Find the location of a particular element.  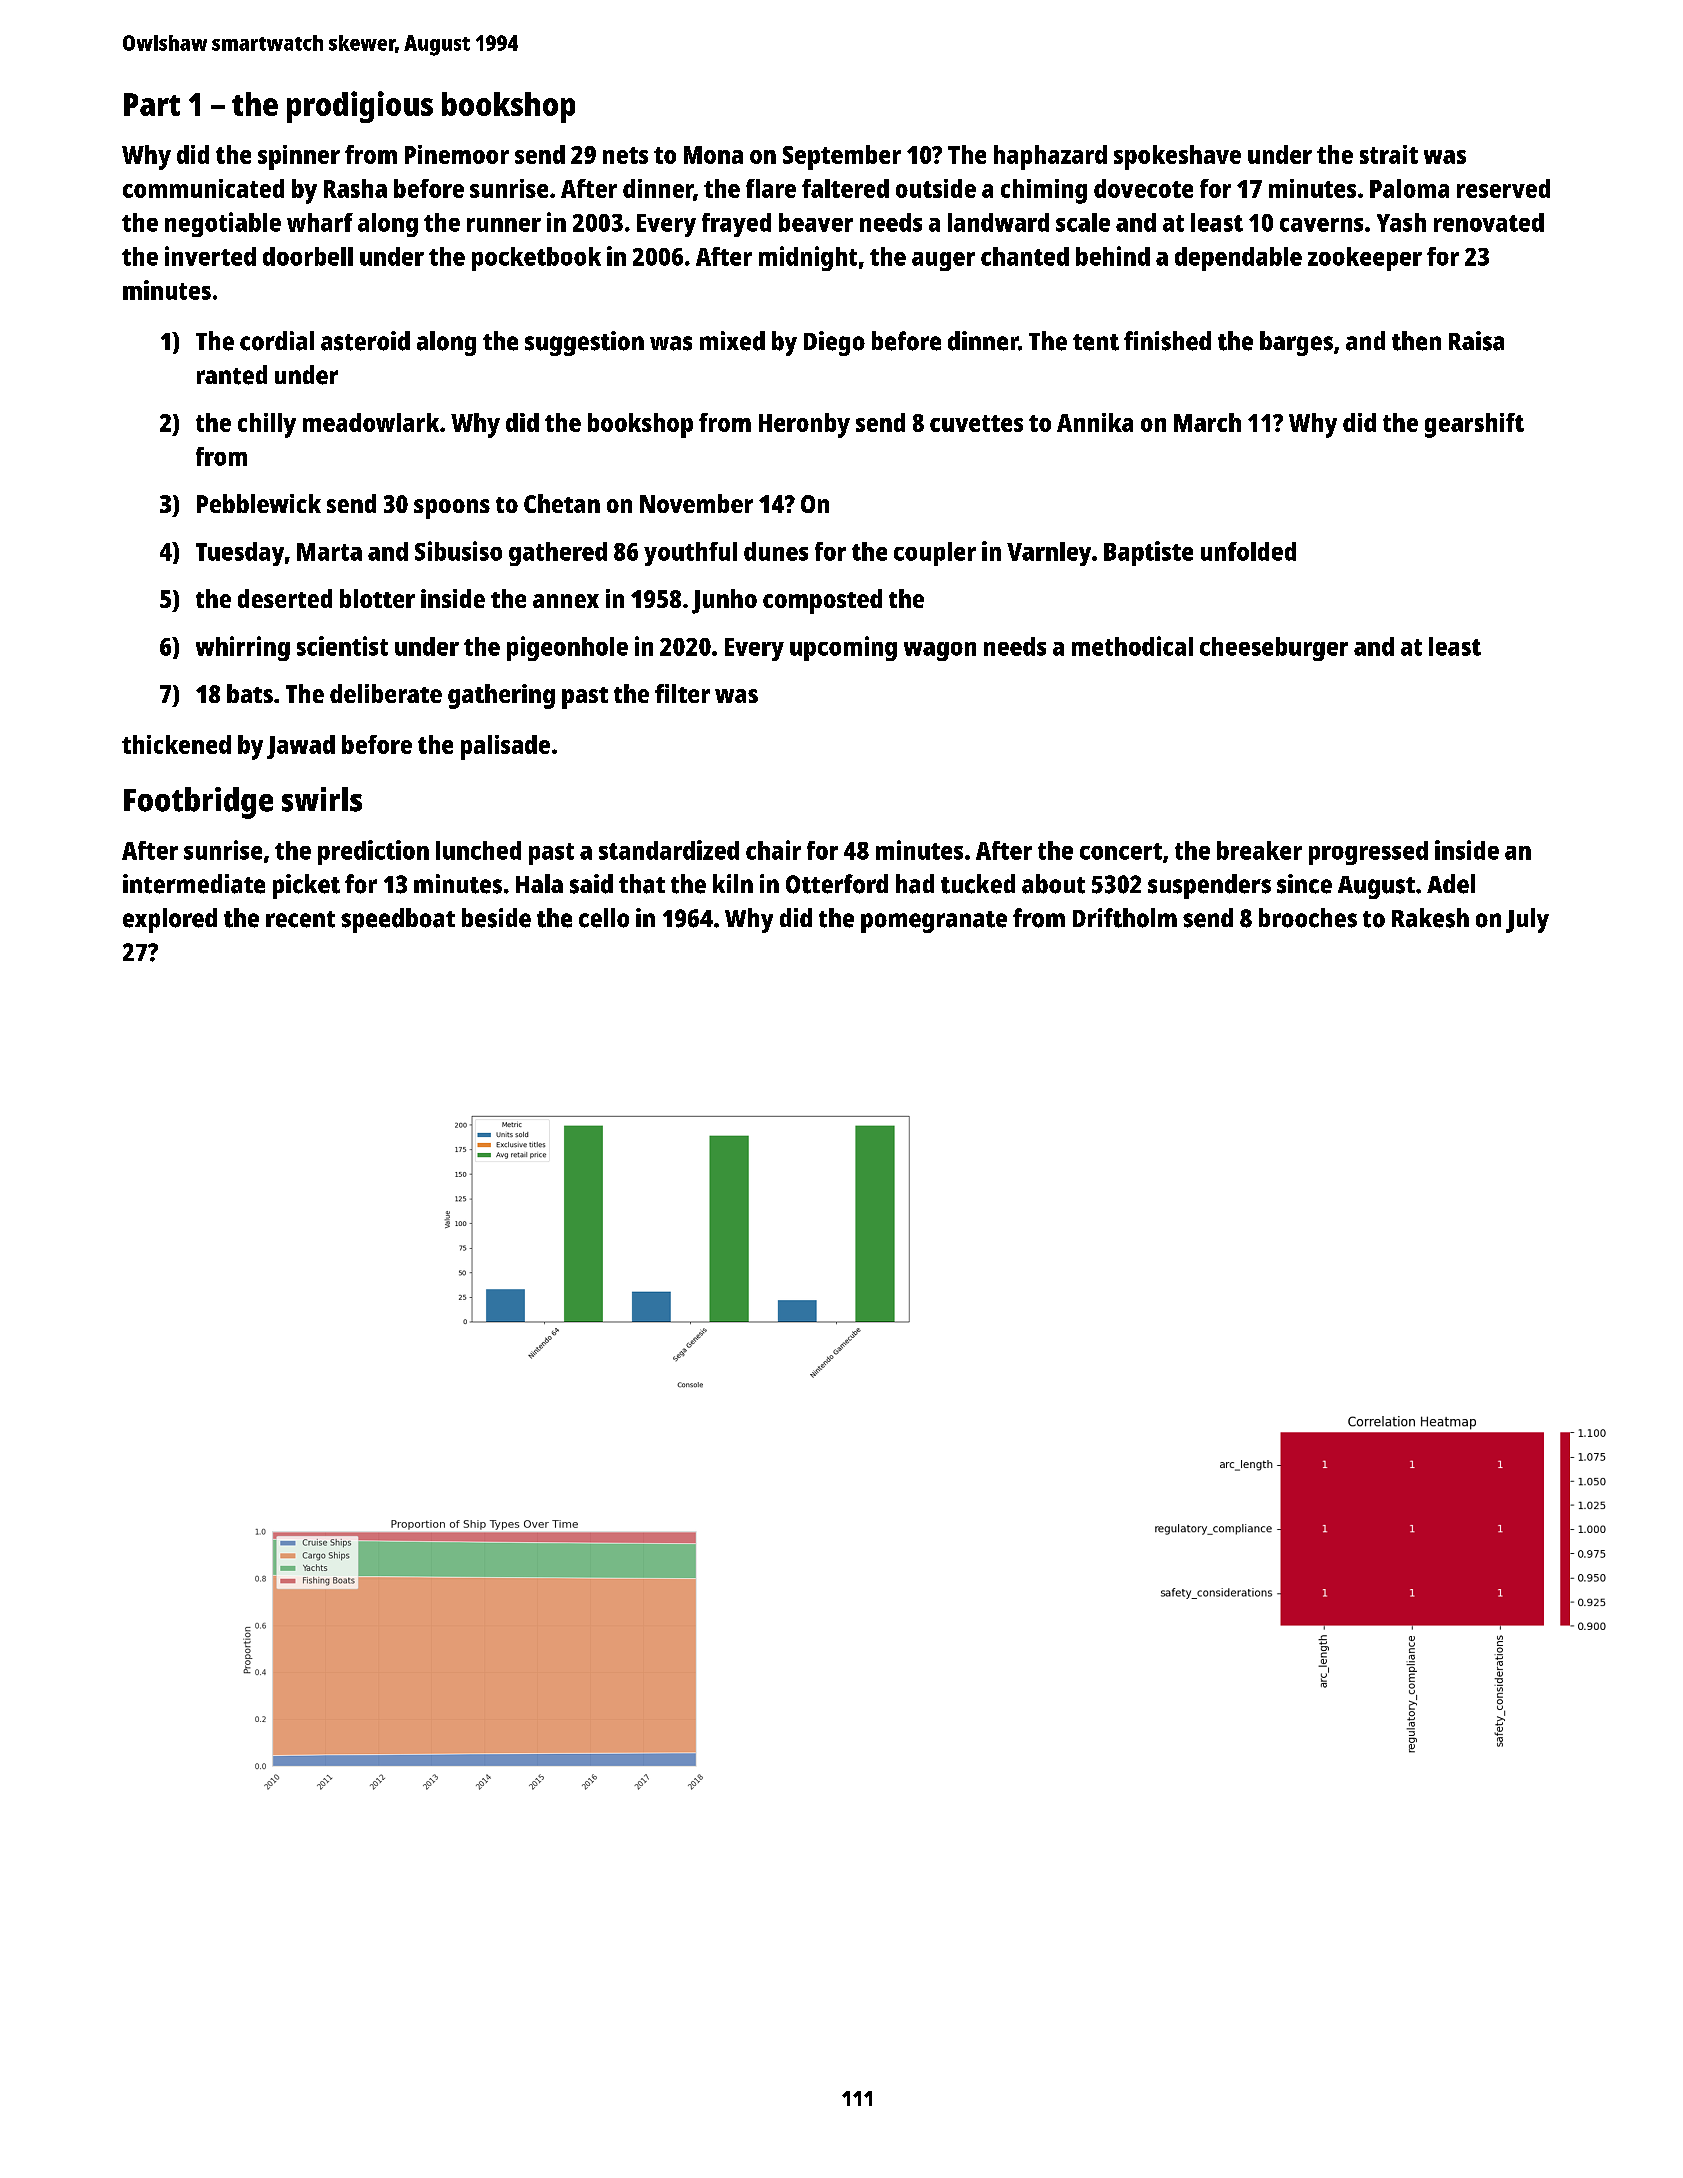

wagon is located at coordinates (940, 651).
